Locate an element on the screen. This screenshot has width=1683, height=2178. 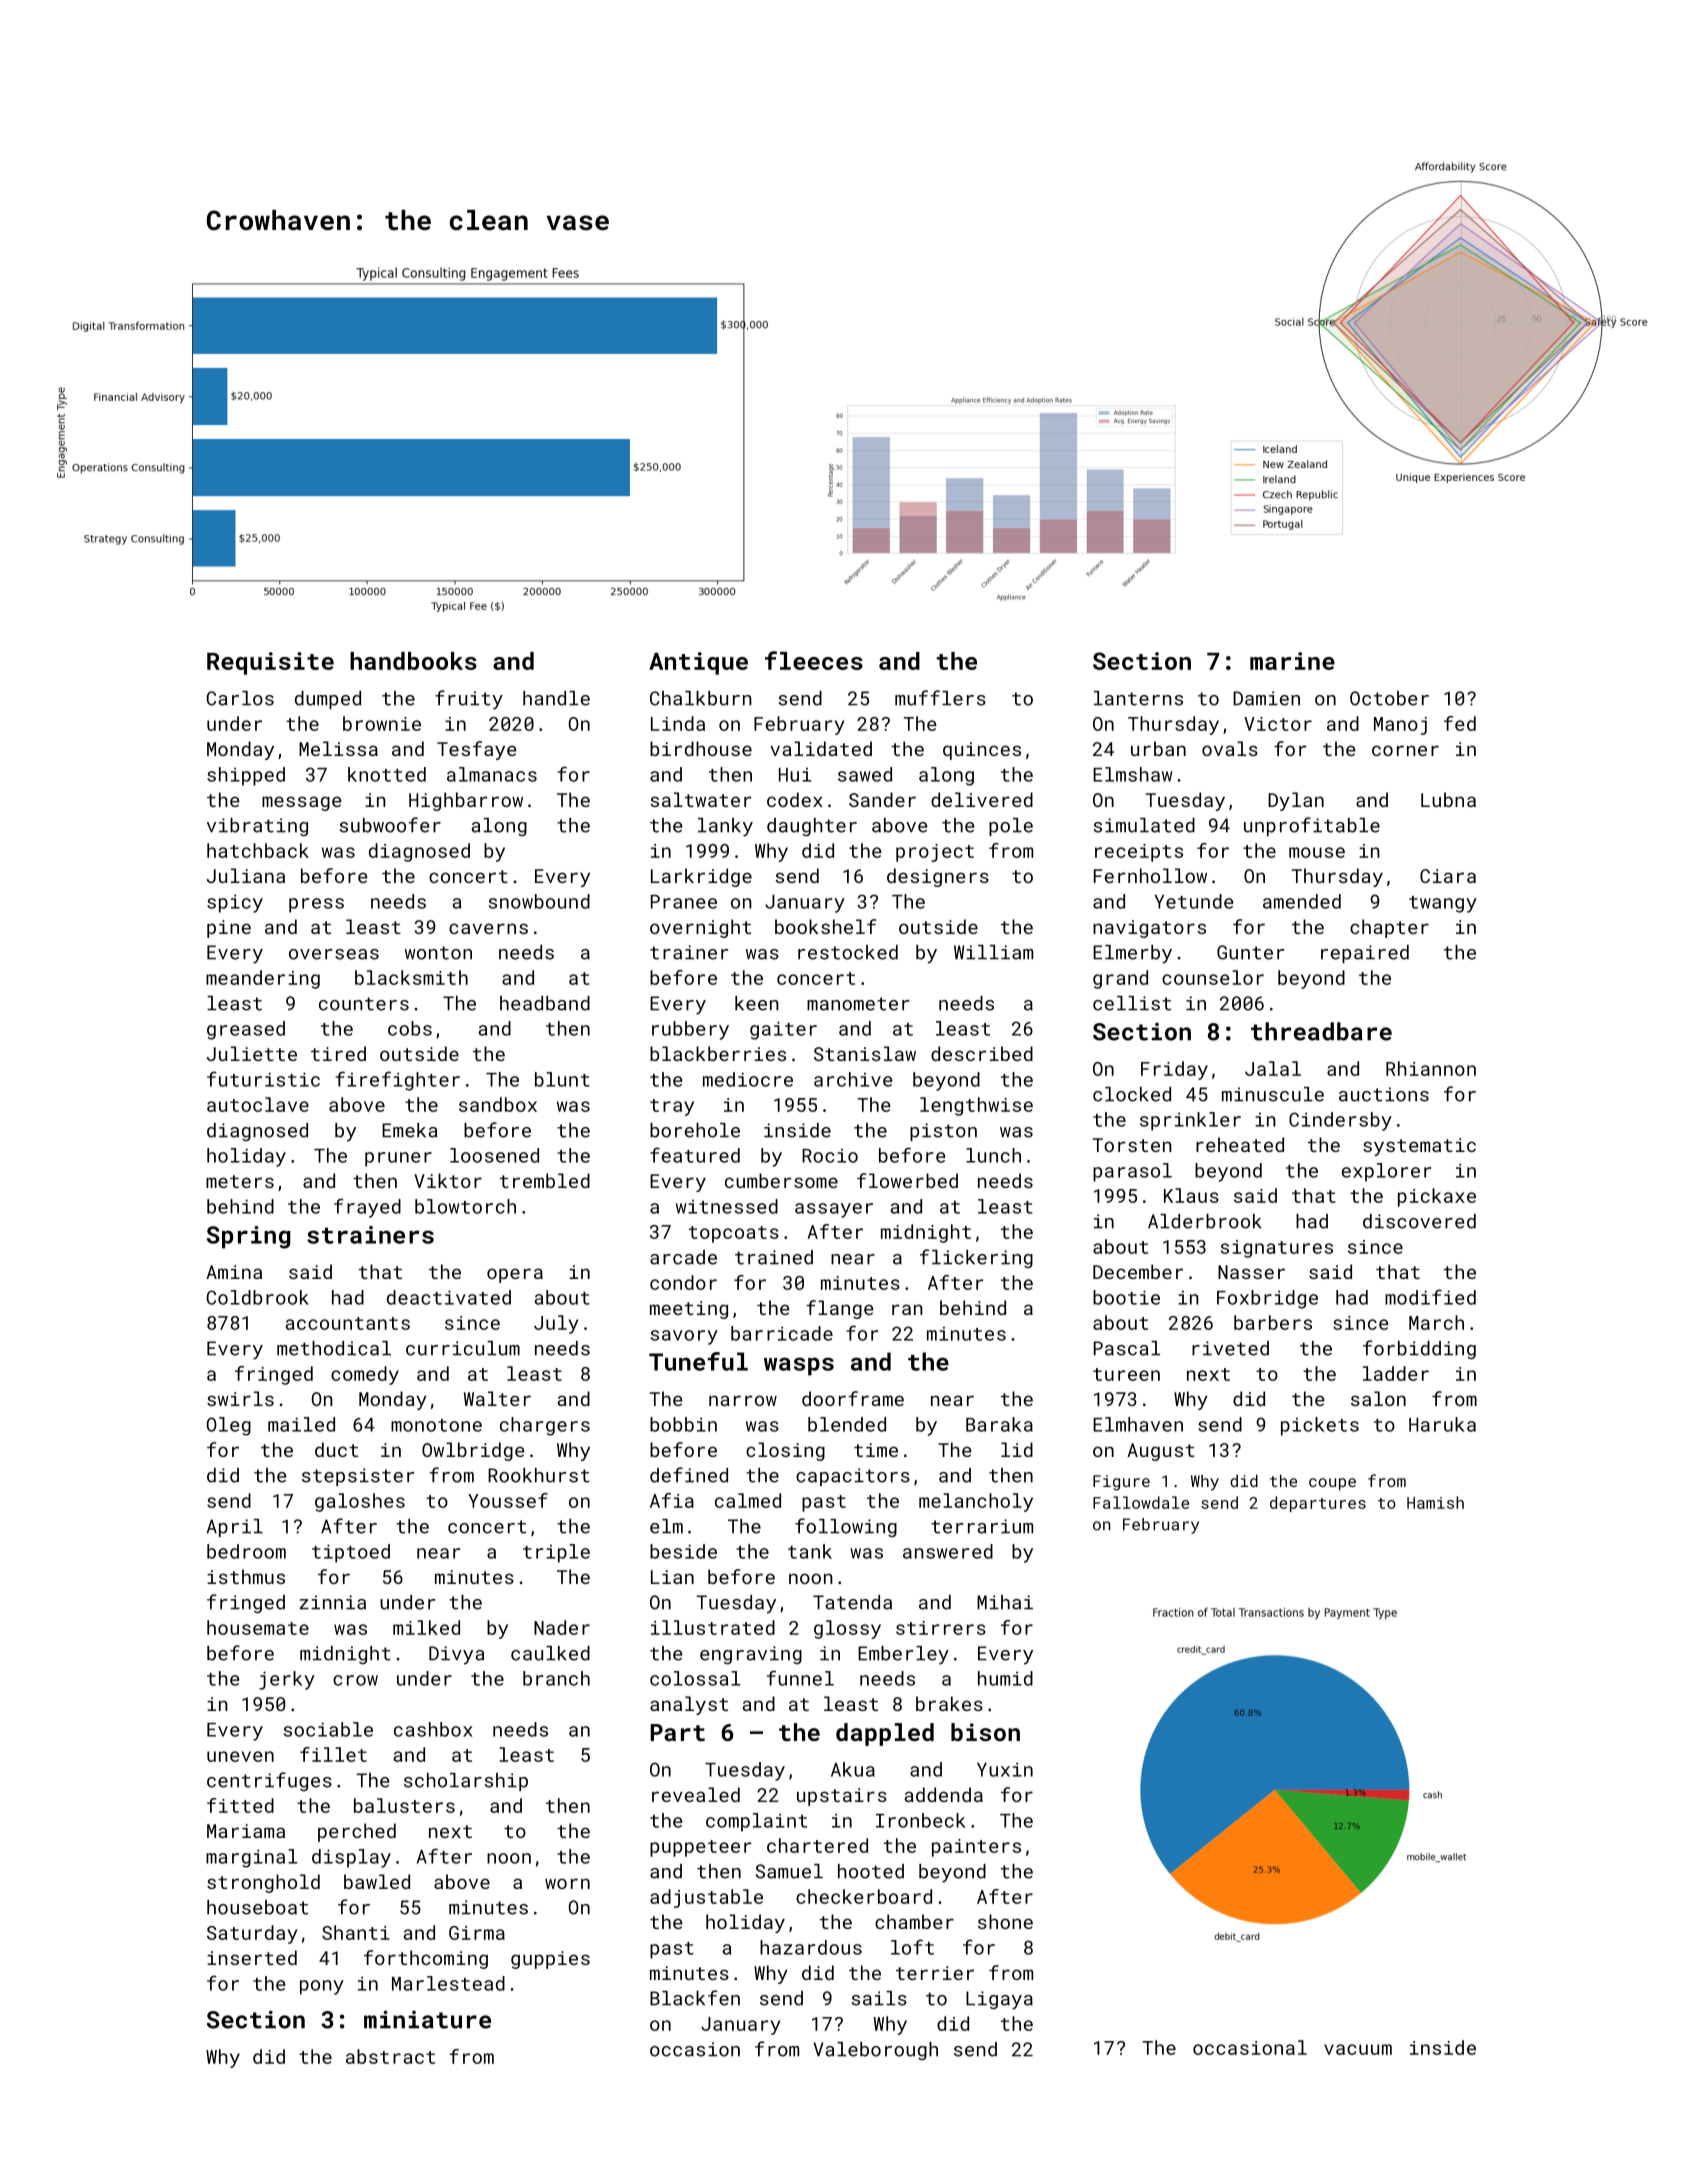
assayer is located at coordinates (834, 1210).
